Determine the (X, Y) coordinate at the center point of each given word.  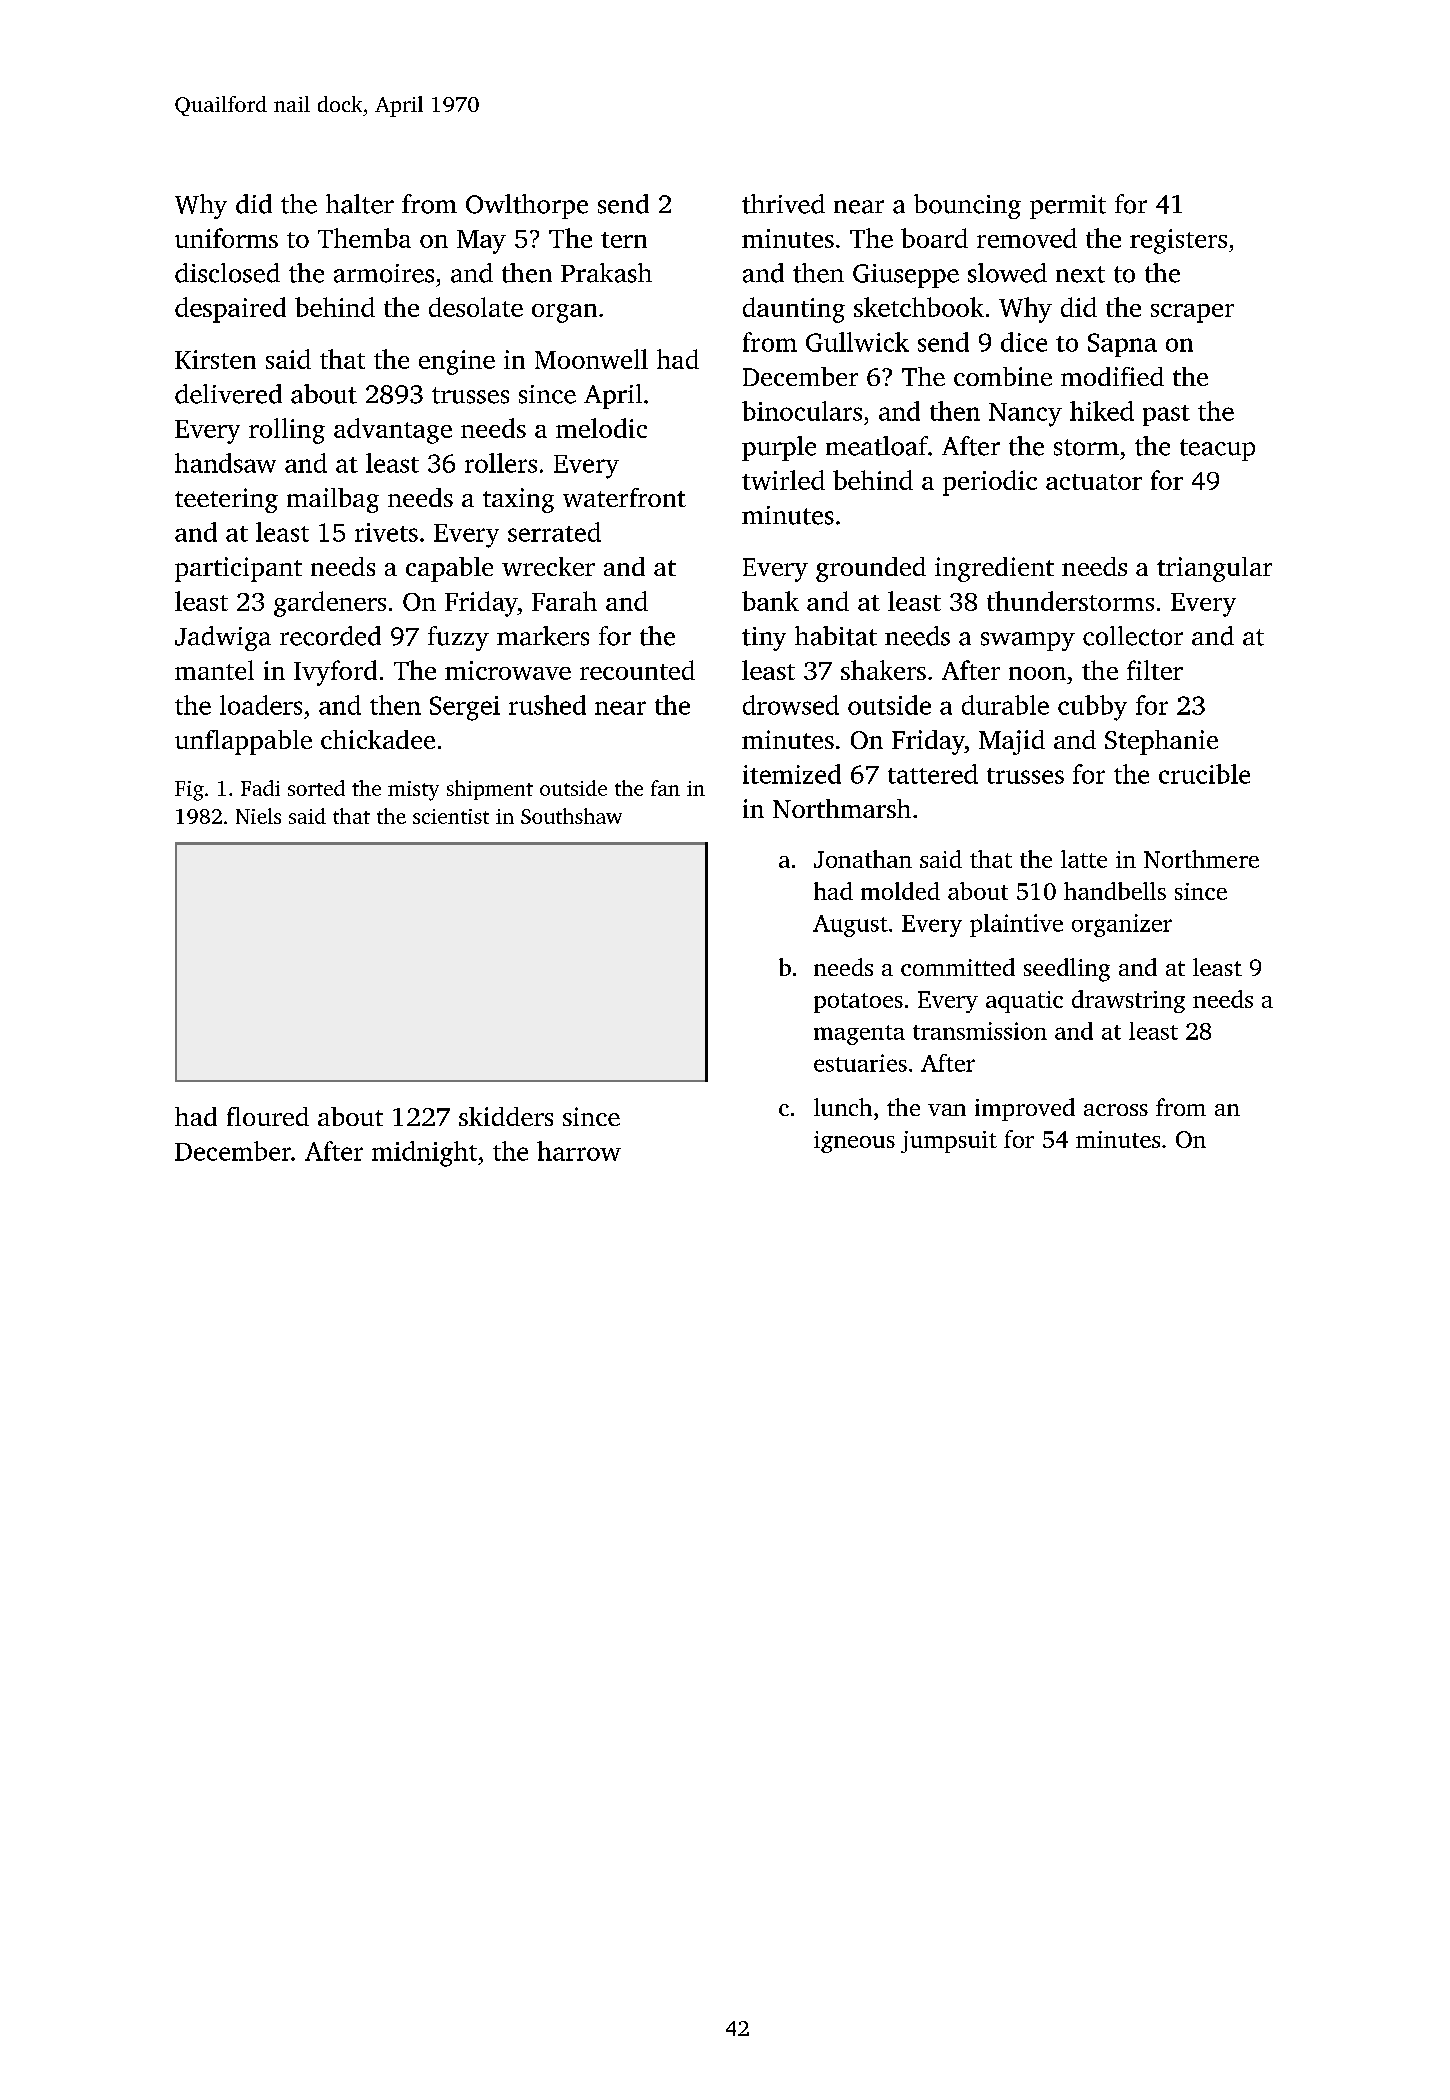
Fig (189, 791)
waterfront (624, 497)
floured (268, 1116)
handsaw (225, 463)
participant (238, 569)
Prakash (606, 273)
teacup (1217, 450)
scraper (1192, 313)
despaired (230, 310)
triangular (1214, 569)
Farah (564, 601)
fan (665, 788)
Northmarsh (842, 808)
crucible (1204, 774)
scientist (451, 816)
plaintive (1016, 925)
